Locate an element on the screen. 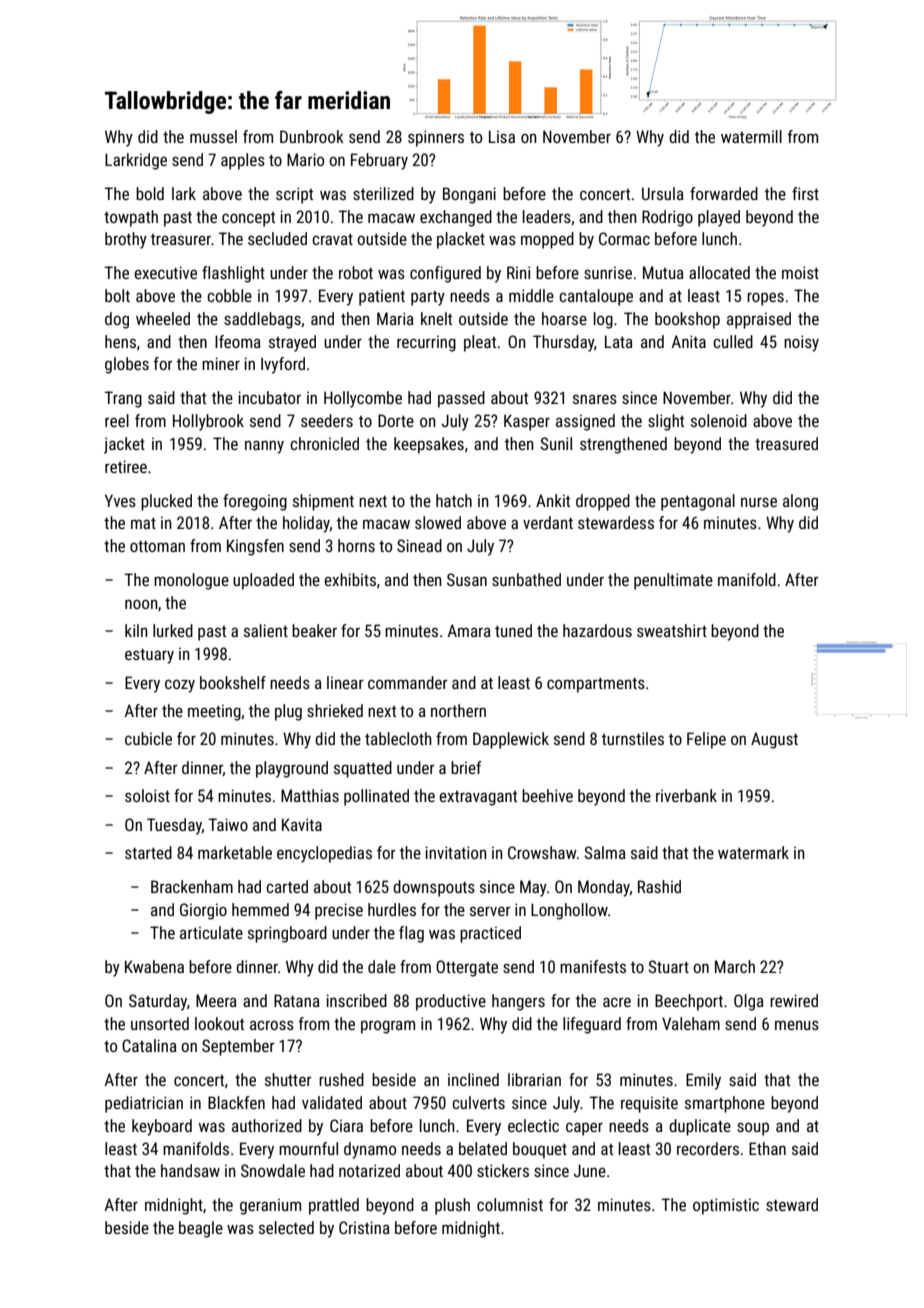 The width and height of the screenshot is (924, 1308). Crowshaw is located at coordinates (542, 852).
